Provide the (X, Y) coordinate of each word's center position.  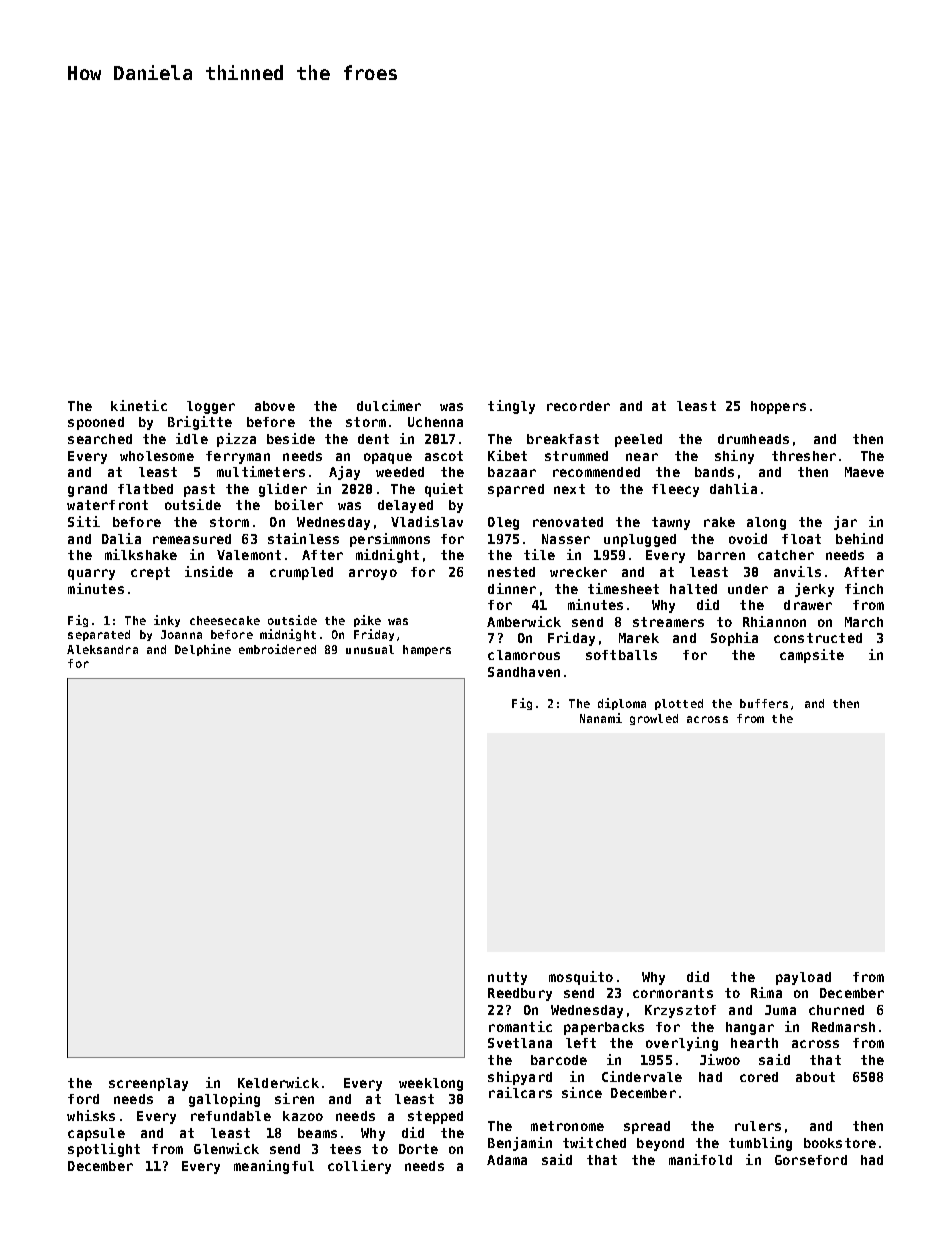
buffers (764, 703)
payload (803, 978)
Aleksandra (102, 649)
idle (192, 438)
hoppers (778, 407)
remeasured (192, 539)
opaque (388, 458)
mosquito (581, 978)
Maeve (864, 472)
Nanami (601, 718)
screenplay (148, 1084)
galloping (224, 1100)
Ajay (344, 473)
